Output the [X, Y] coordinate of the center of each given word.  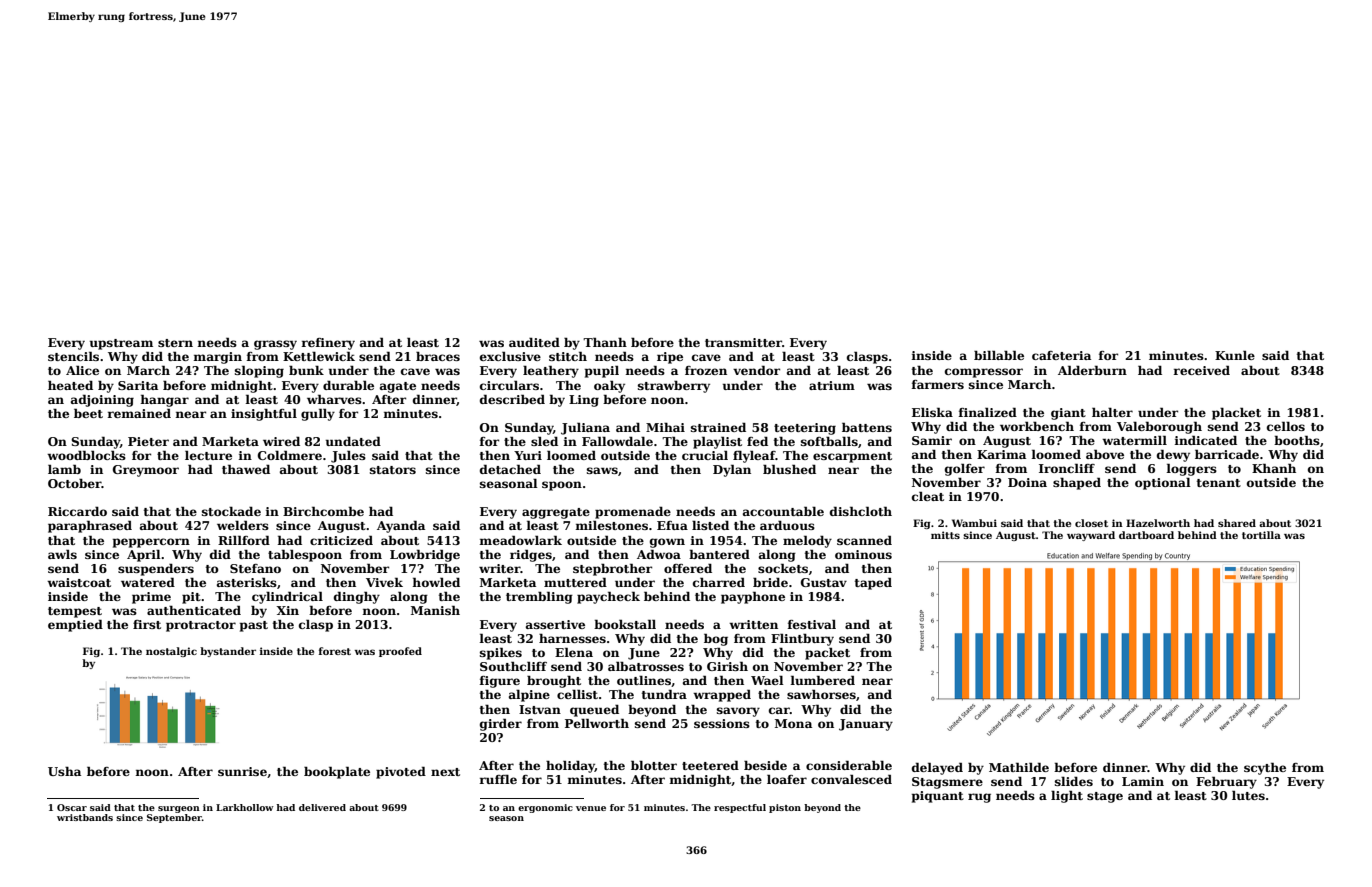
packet [827, 653]
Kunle [1235, 355]
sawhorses [821, 694]
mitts [945, 535]
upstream [121, 344]
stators [393, 470]
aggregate [556, 513]
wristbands [85, 817]
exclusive [510, 356]
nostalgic [171, 652]
